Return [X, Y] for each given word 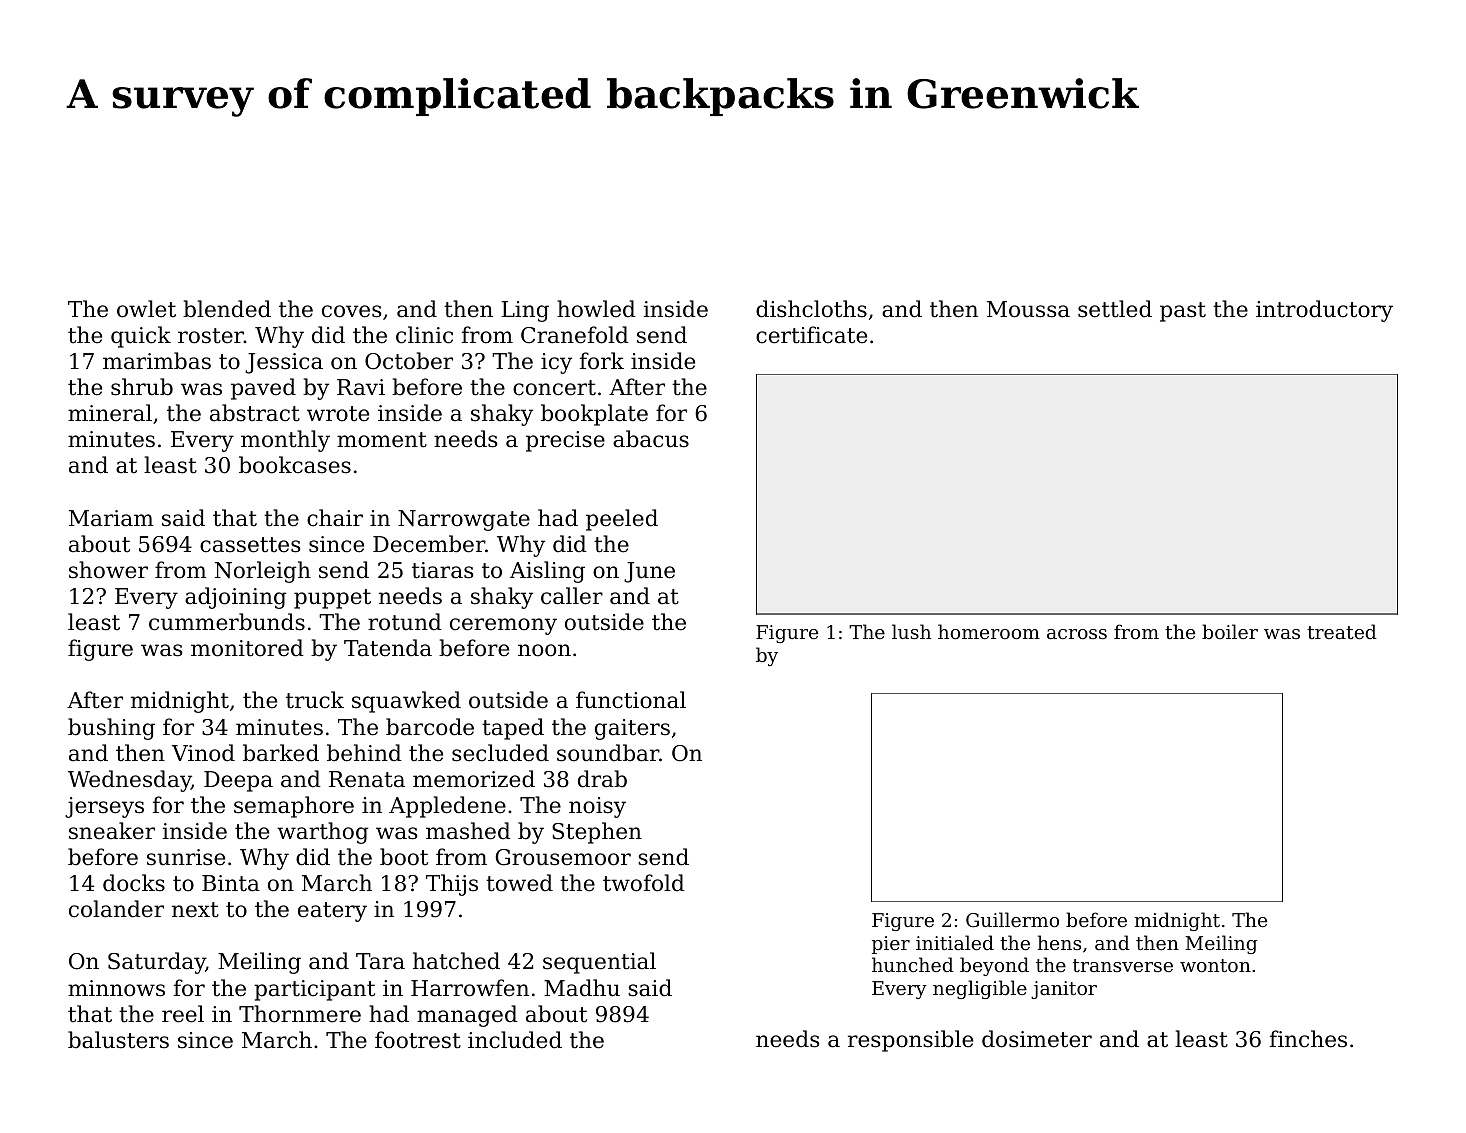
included [515, 1040]
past [1183, 312]
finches [1308, 1039]
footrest [418, 1040]
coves [351, 311]
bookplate [594, 415]
